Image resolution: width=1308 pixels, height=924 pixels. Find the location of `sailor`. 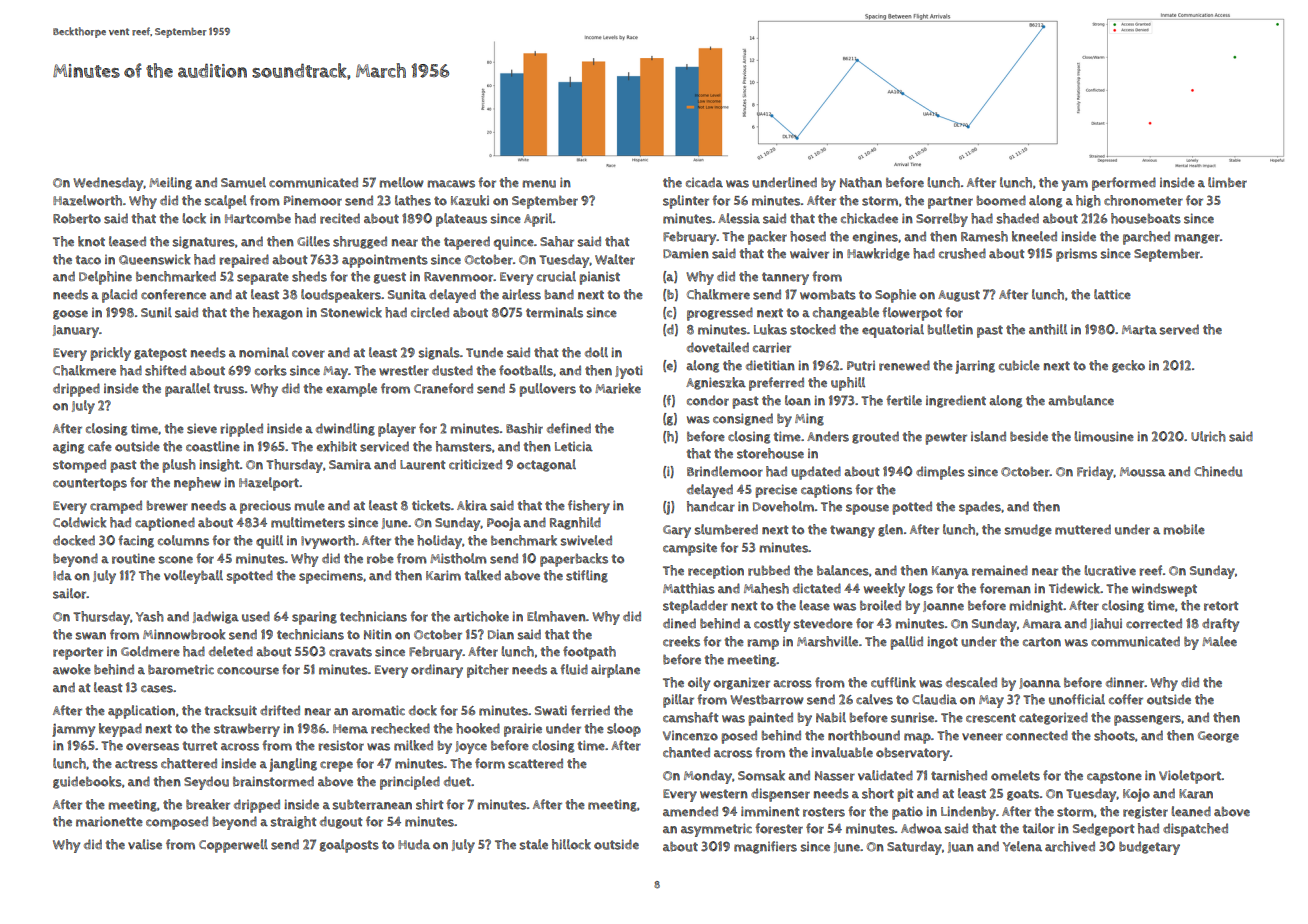

sailor is located at coordinates (70, 593).
